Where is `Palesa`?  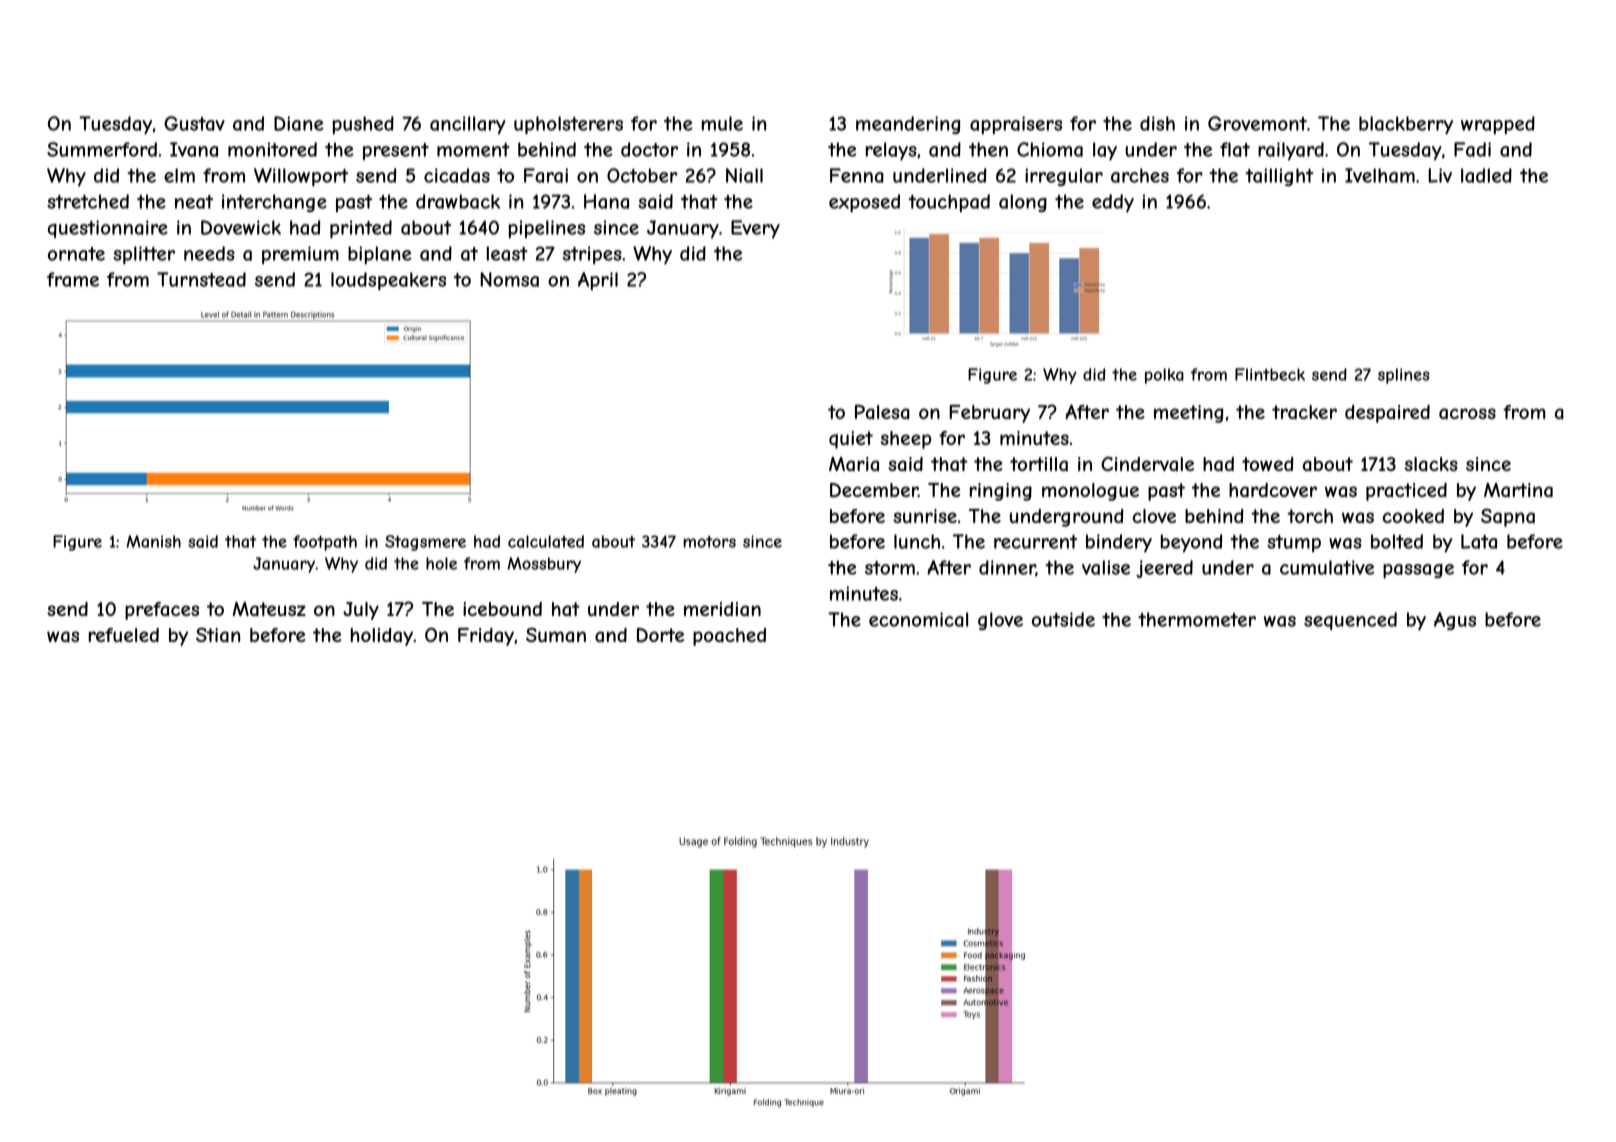 Palesa is located at coordinates (882, 412).
